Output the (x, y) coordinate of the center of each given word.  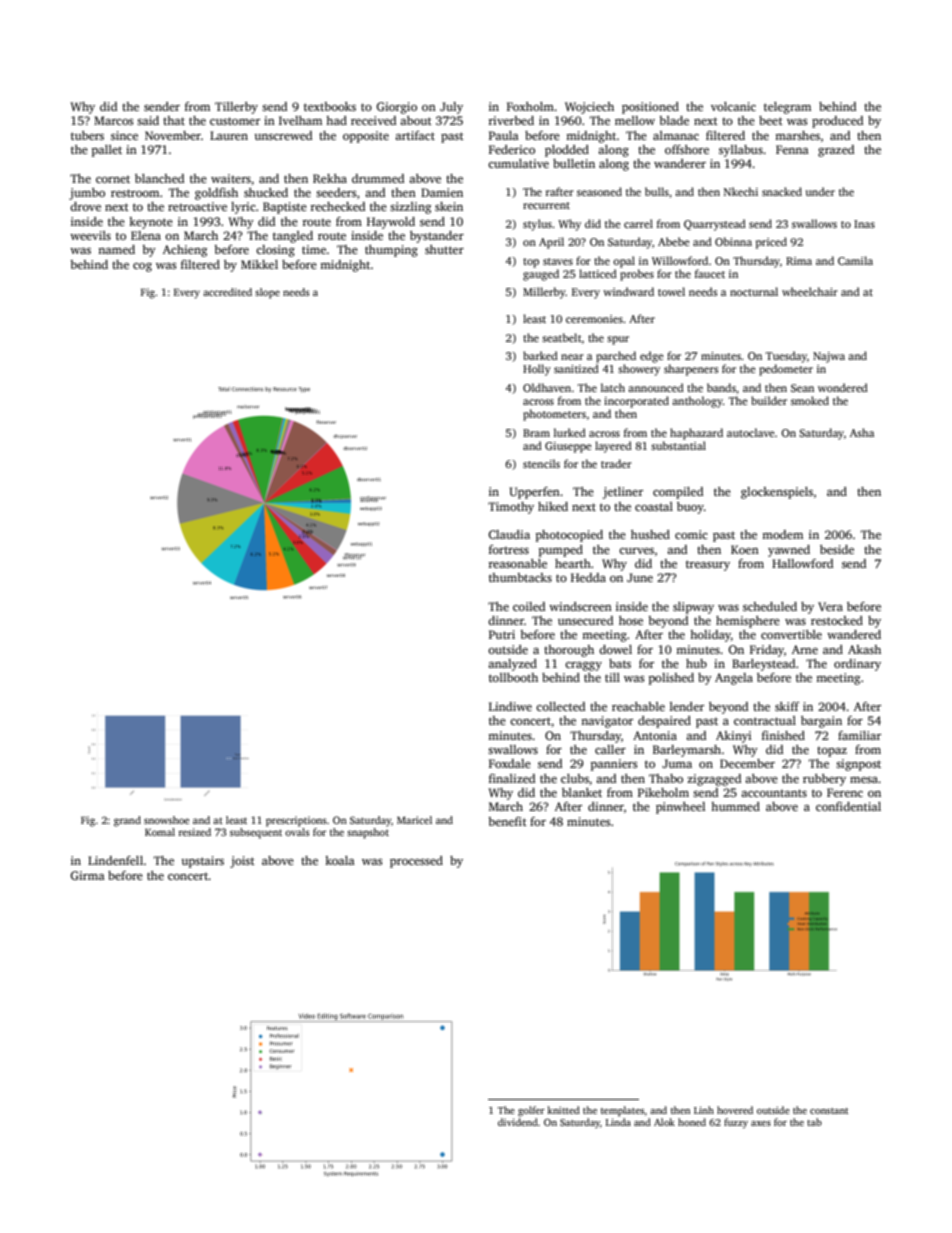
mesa (864, 780)
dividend (518, 1122)
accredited (227, 292)
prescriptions (296, 821)
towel (671, 291)
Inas (864, 224)
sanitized (576, 368)
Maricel (414, 820)
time (314, 249)
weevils (90, 235)
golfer (531, 1111)
